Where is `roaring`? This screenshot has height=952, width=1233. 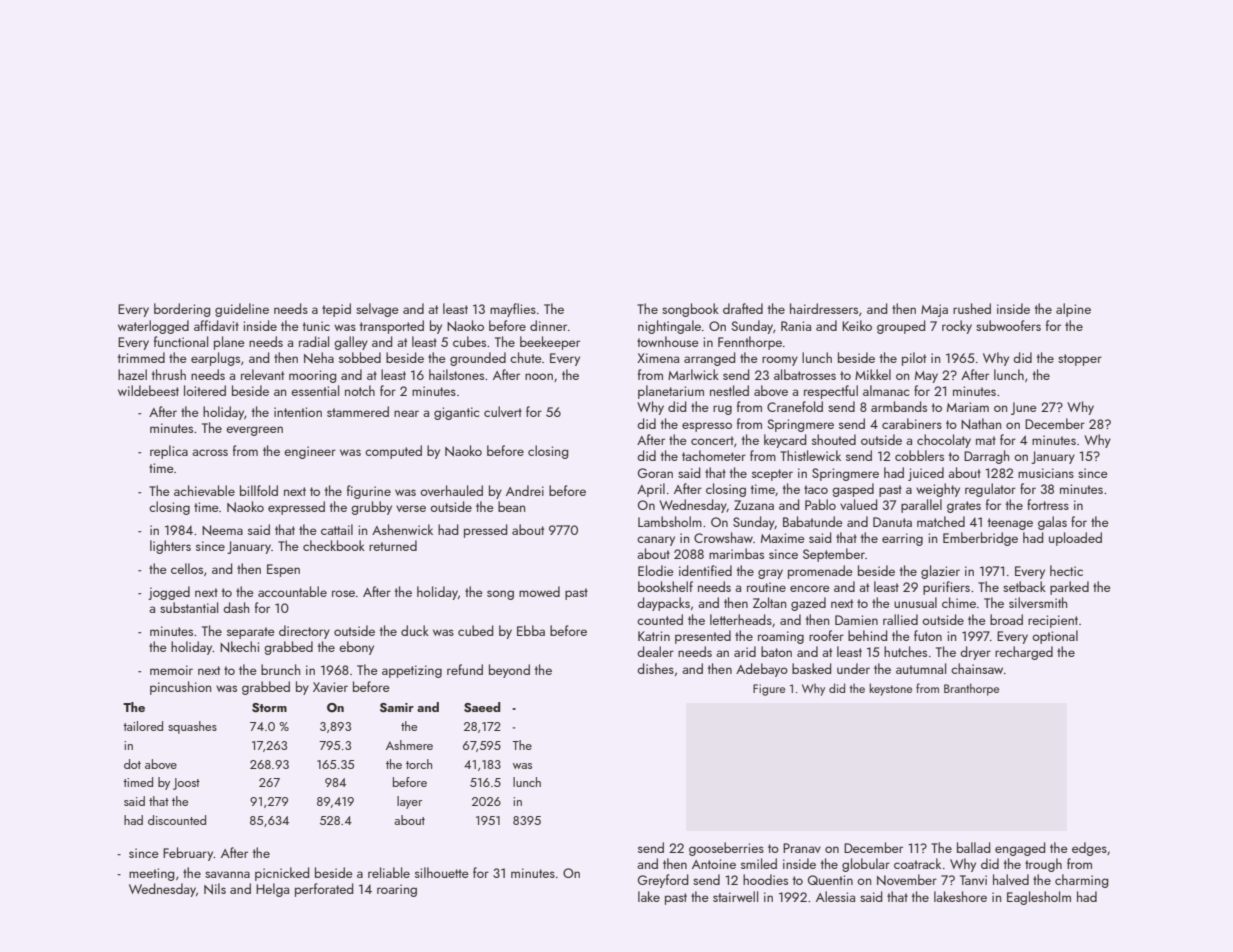
roaring is located at coordinates (397, 890).
